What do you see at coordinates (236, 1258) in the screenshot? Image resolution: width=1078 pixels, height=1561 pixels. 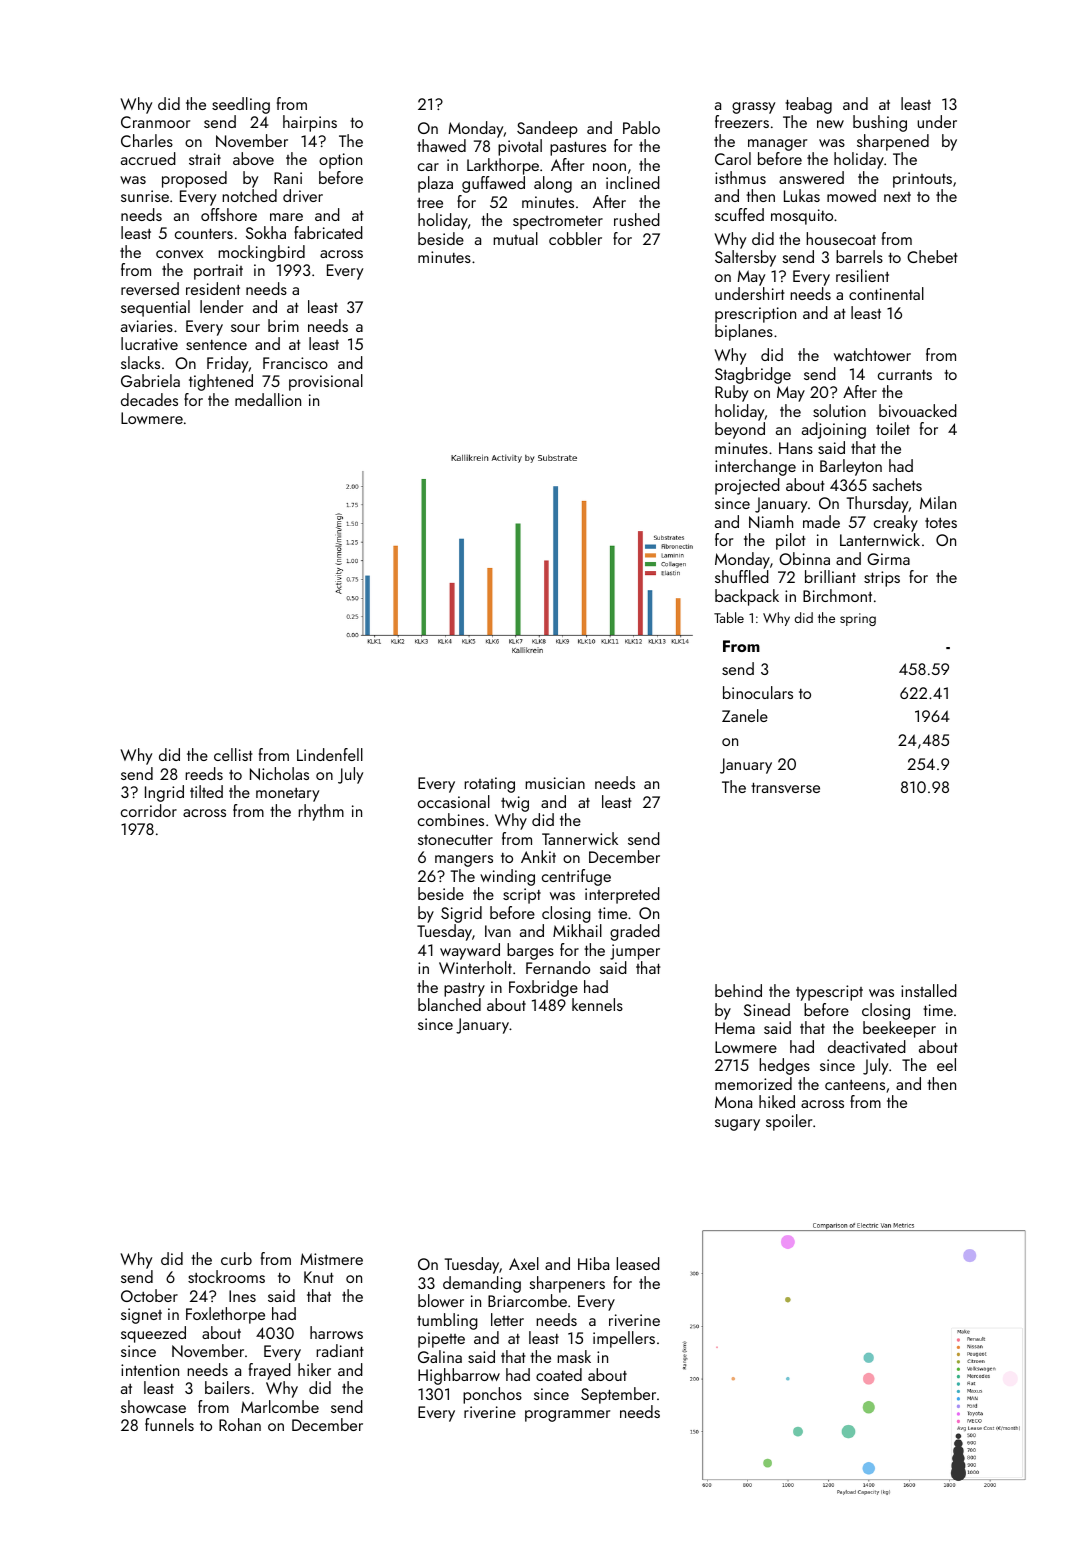 I see `curb` at bounding box center [236, 1258].
